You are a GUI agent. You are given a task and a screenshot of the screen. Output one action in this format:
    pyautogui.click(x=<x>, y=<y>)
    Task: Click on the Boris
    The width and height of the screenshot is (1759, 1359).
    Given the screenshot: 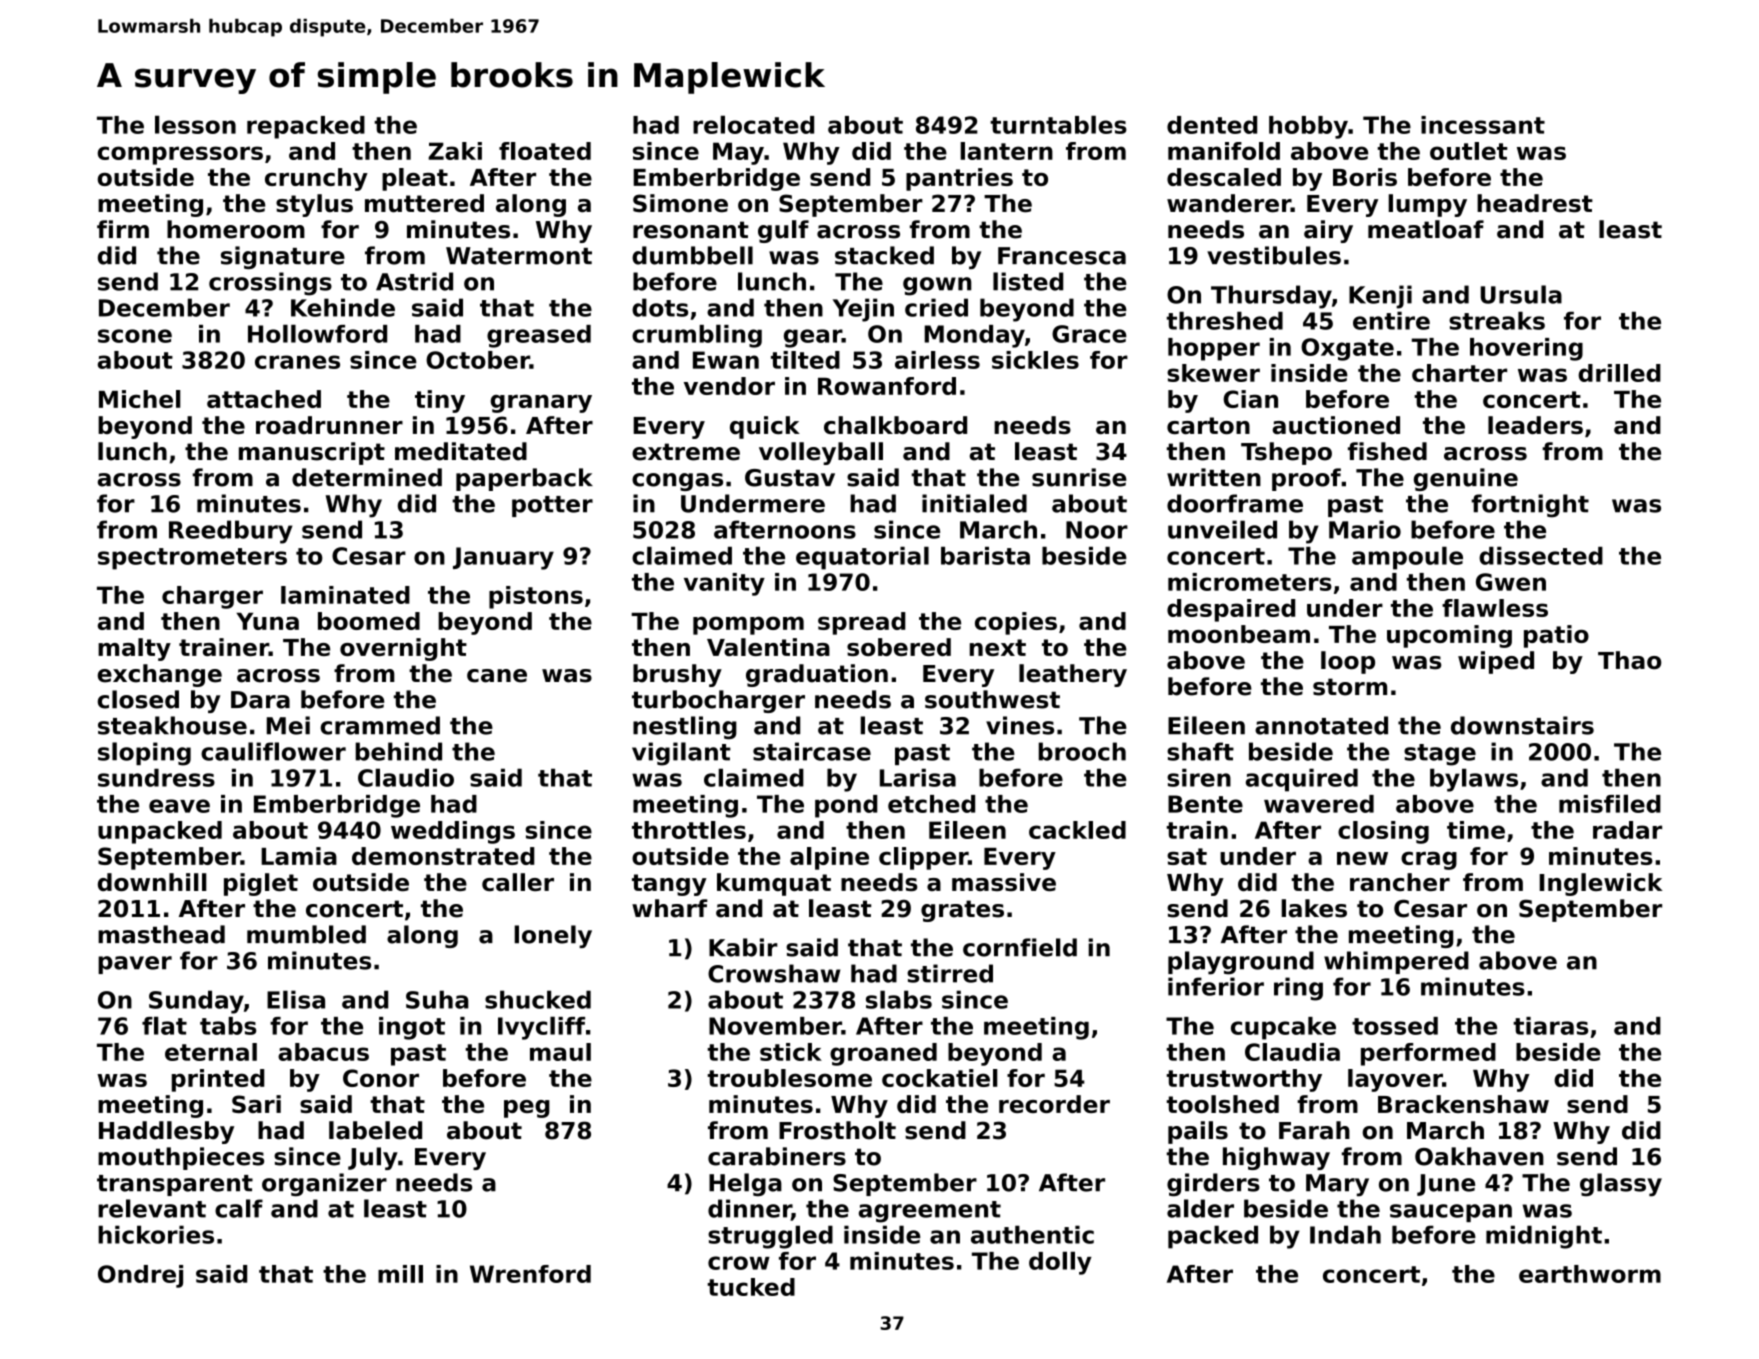 What is the action you would take?
    pyautogui.click(x=1365, y=177)
